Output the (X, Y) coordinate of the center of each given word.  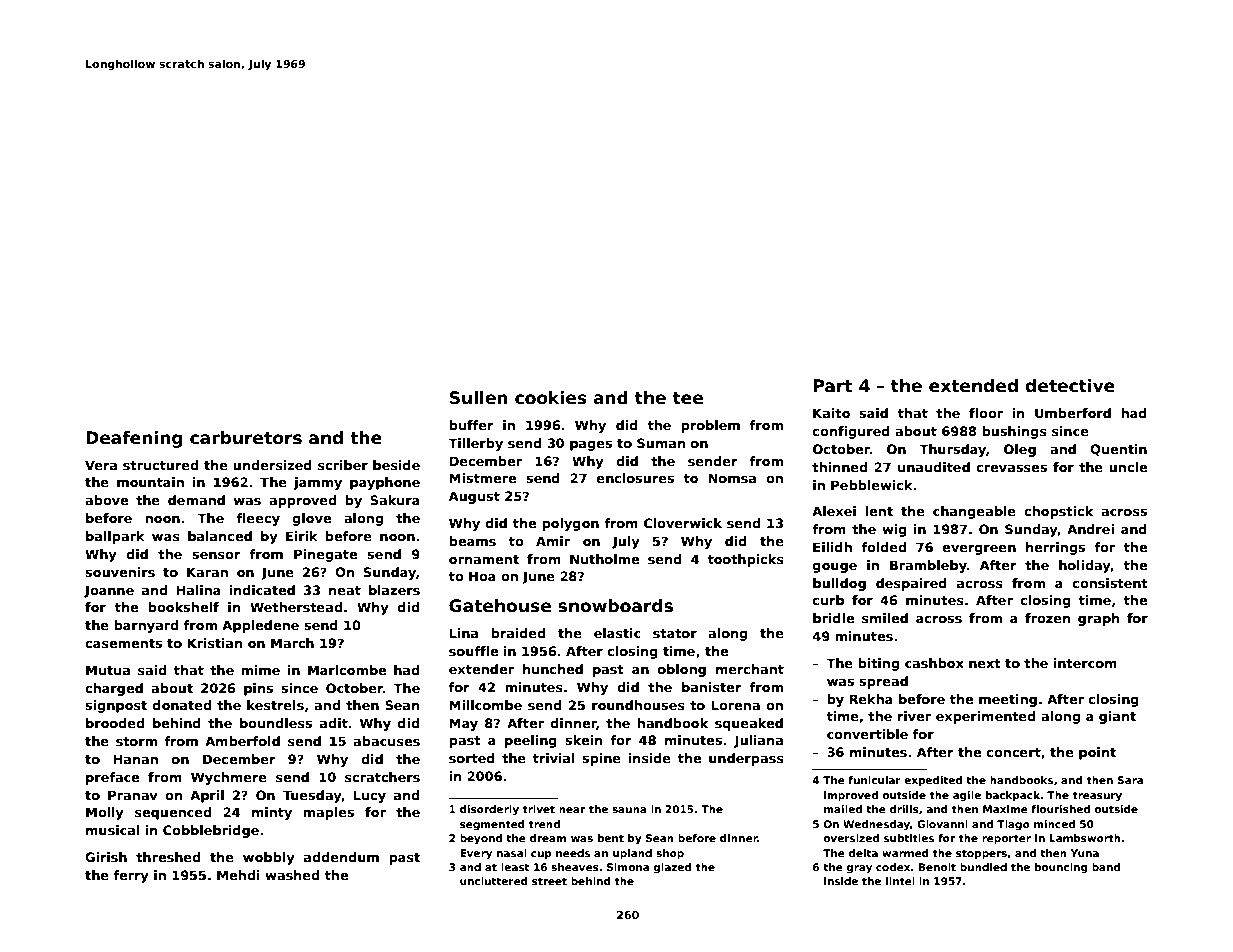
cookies (551, 398)
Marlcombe (347, 670)
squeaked (749, 724)
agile (967, 796)
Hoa (482, 576)
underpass (746, 759)
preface (112, 778)
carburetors (246, 438)
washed (292, 875)
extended (973, 386)
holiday (1085, 566)
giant (1117, 717)
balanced (220, 536)
